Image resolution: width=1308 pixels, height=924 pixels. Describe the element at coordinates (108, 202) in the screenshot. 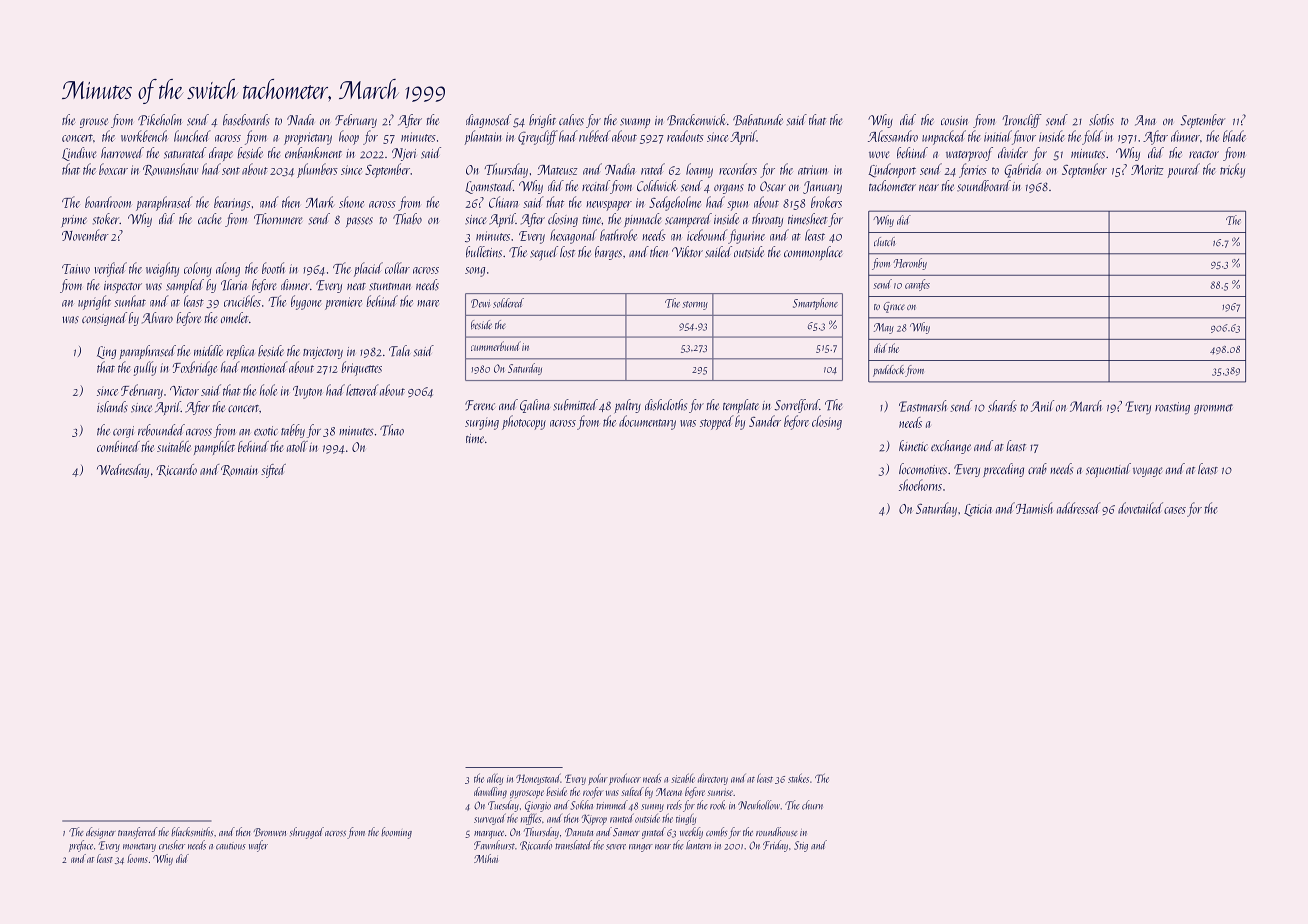

I see `boardroom` at that location.
